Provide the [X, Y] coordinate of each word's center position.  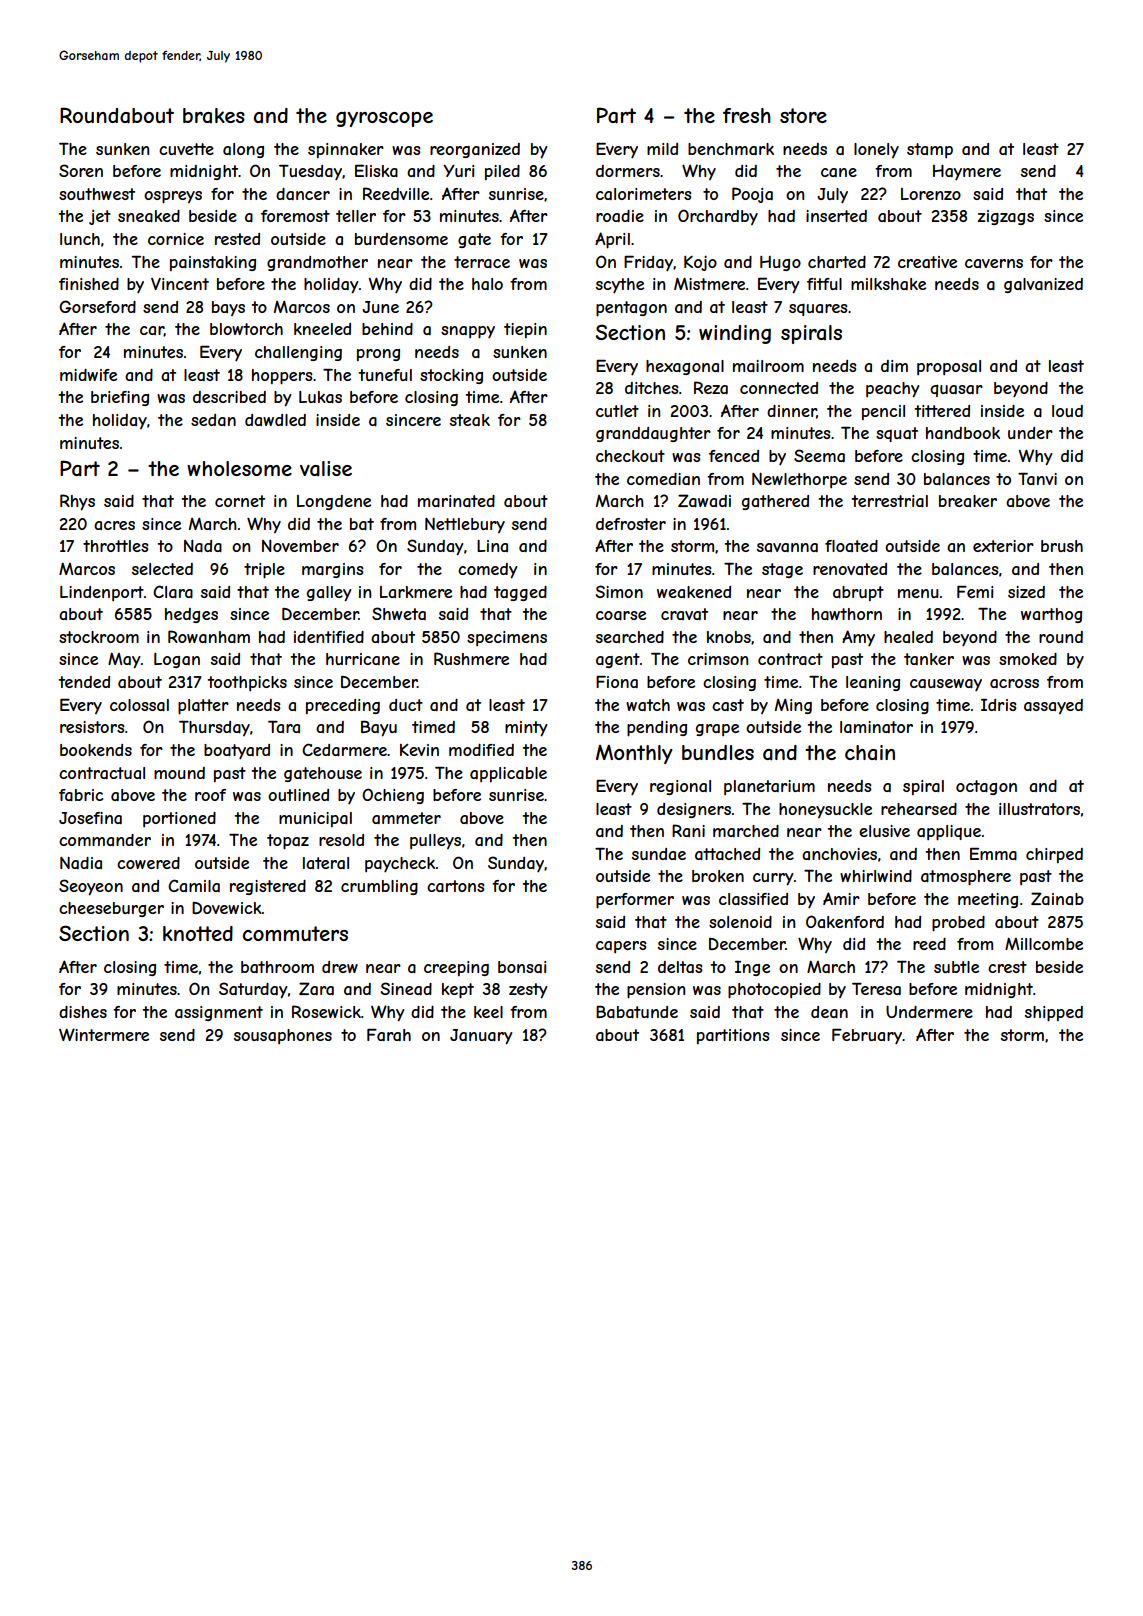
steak [470, 420]
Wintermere [104, 1034]
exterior [1003, 546]
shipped [1054, 1014]
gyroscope [384, 119]
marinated [456, 501]
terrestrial [889, 501]
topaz [288, 842]
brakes [214, 116]
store [803, 115]
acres [114, 525]
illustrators [1039, 809]
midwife [88, 375]
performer [635, 901]
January [481, 1037]
